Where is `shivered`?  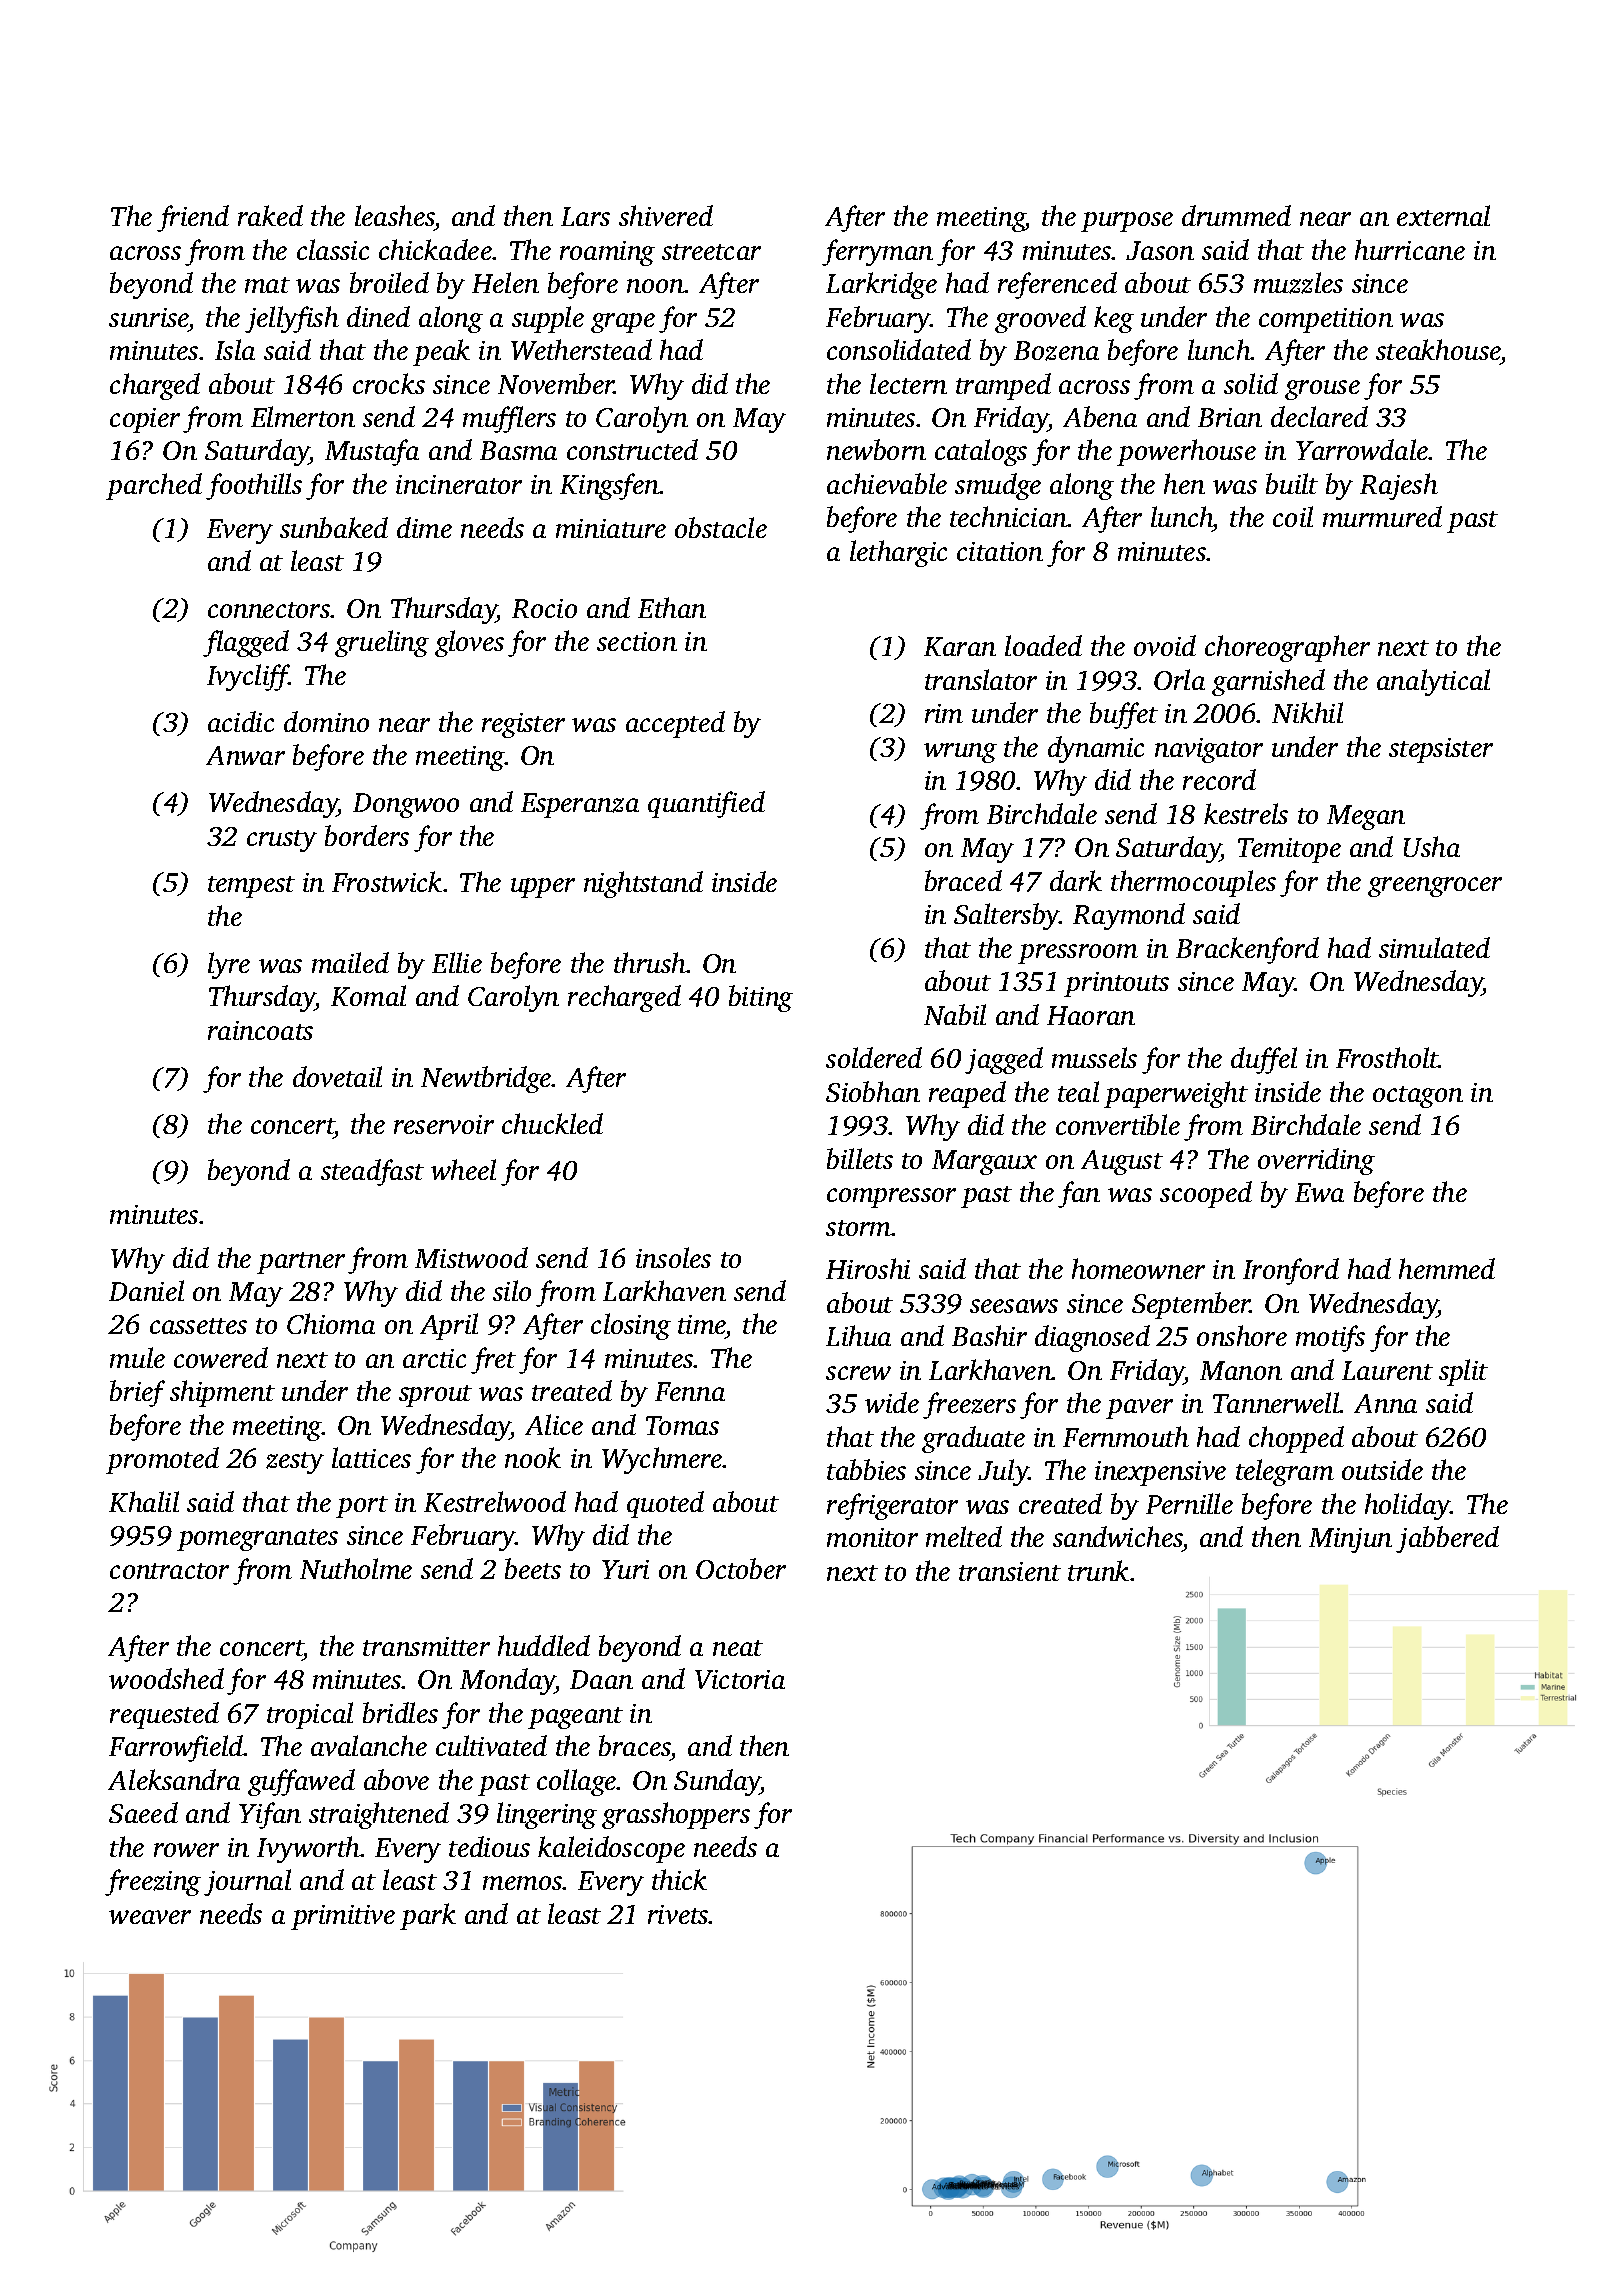 shivered is located at coordinates (666, 215).
